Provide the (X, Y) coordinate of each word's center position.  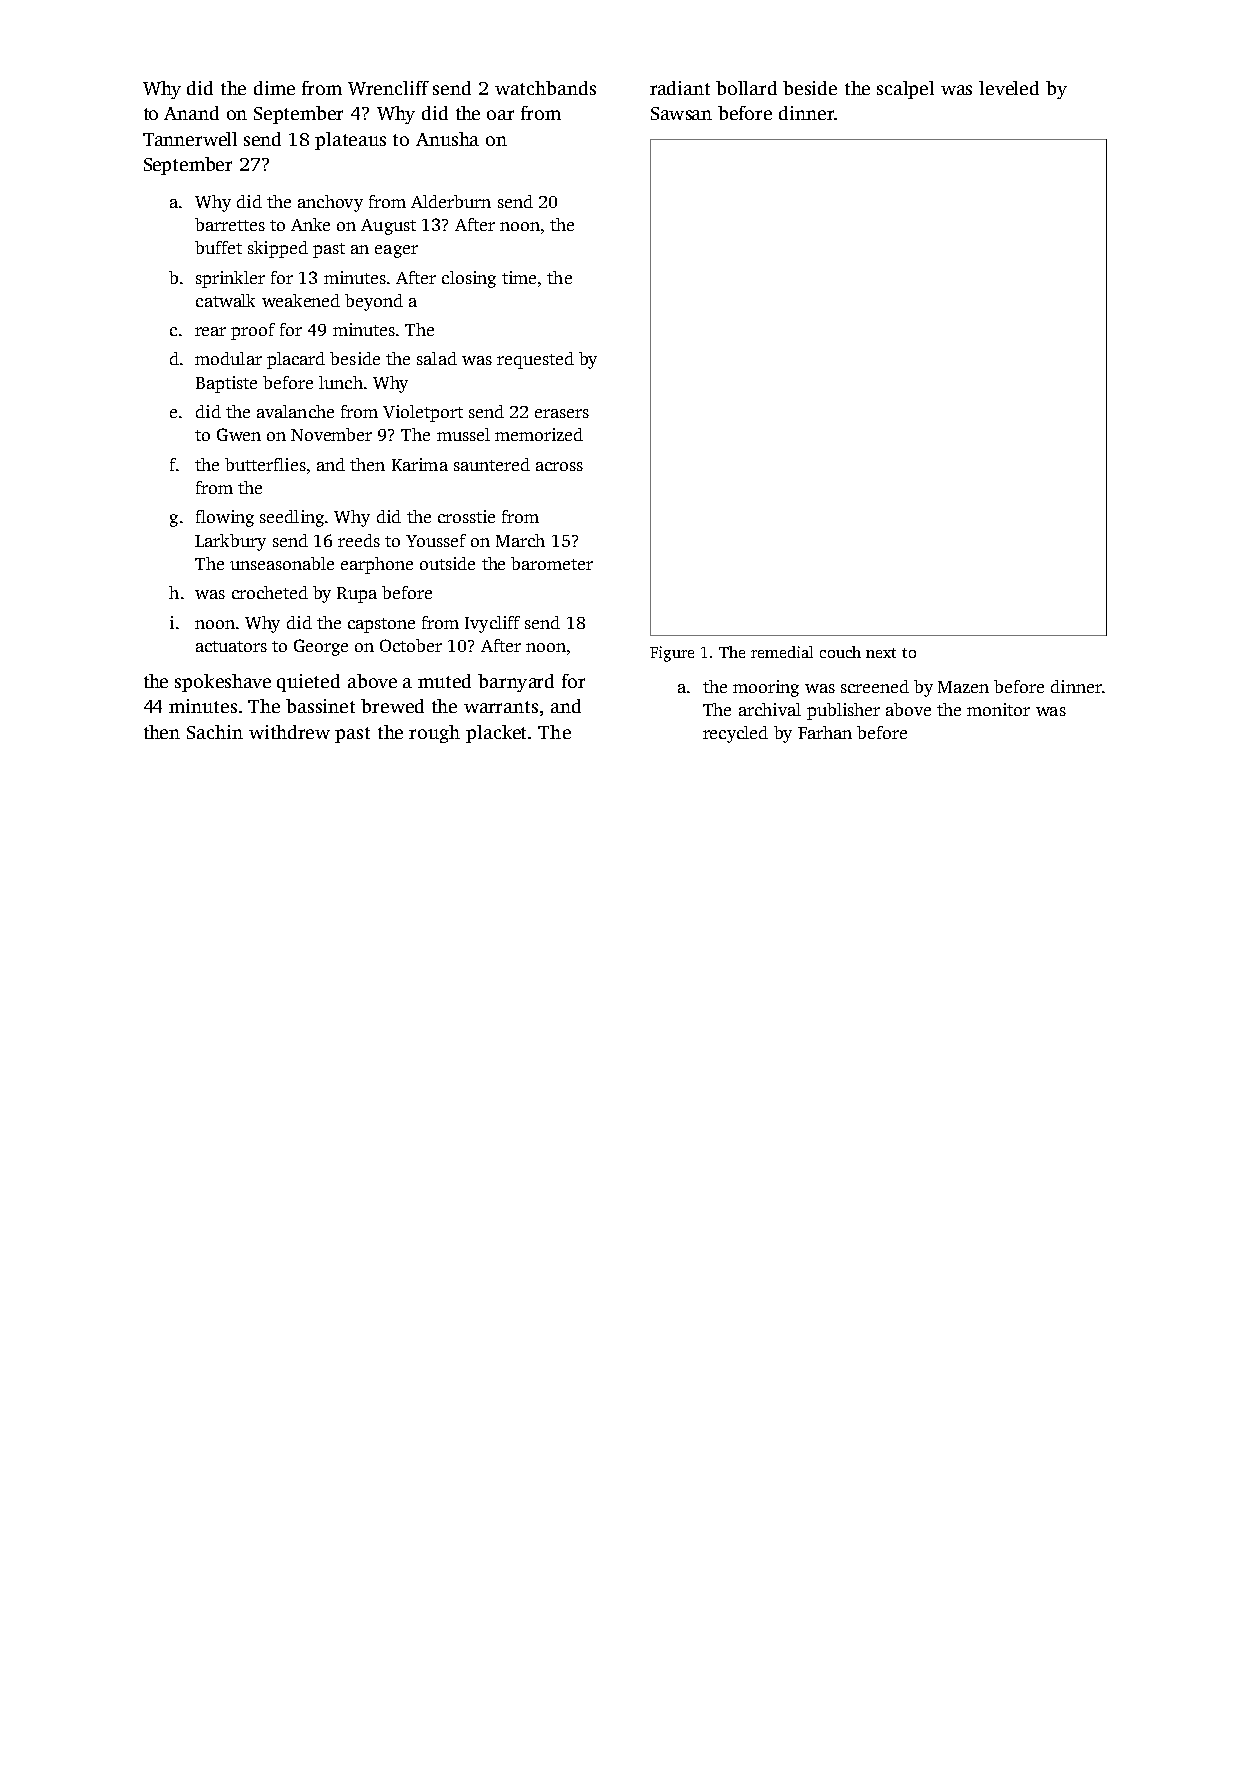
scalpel (905, 90)
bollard (746, 88)
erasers (562, 413)
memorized (539, 434)
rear (210, 331)
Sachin (215, 732)
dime (274, 88)
